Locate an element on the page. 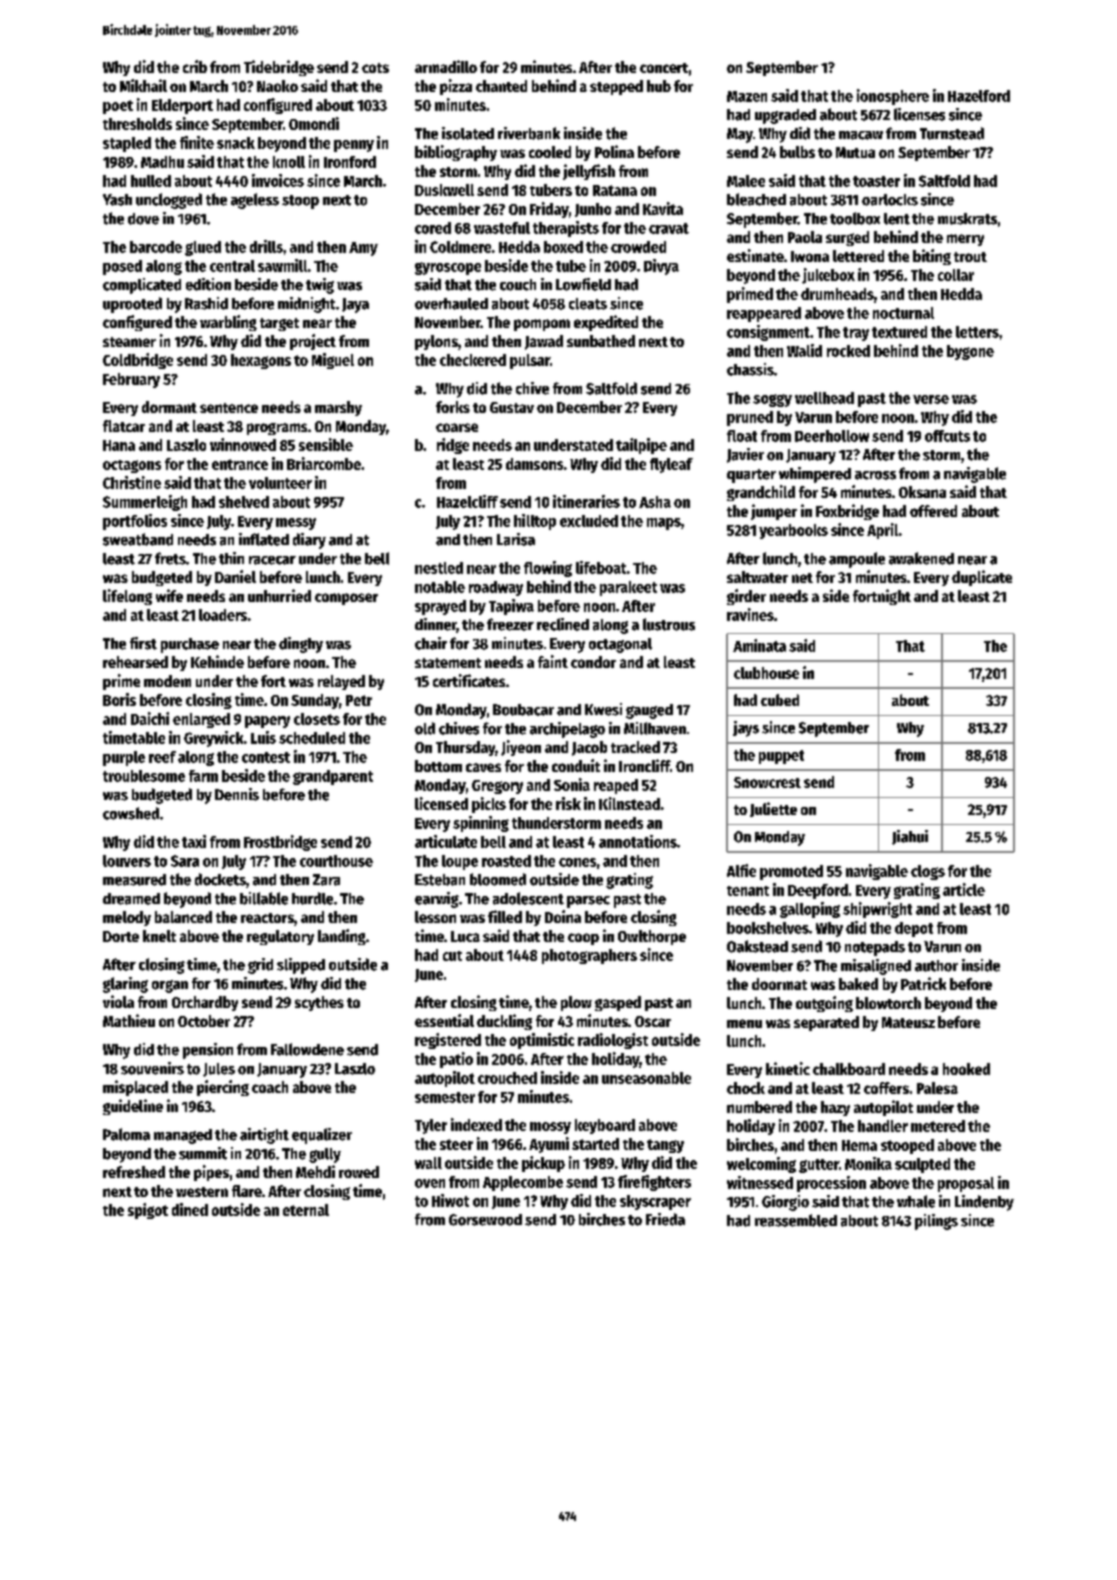 This image has width=1117, height=1580. tray is located at coordinates (856, 334).
